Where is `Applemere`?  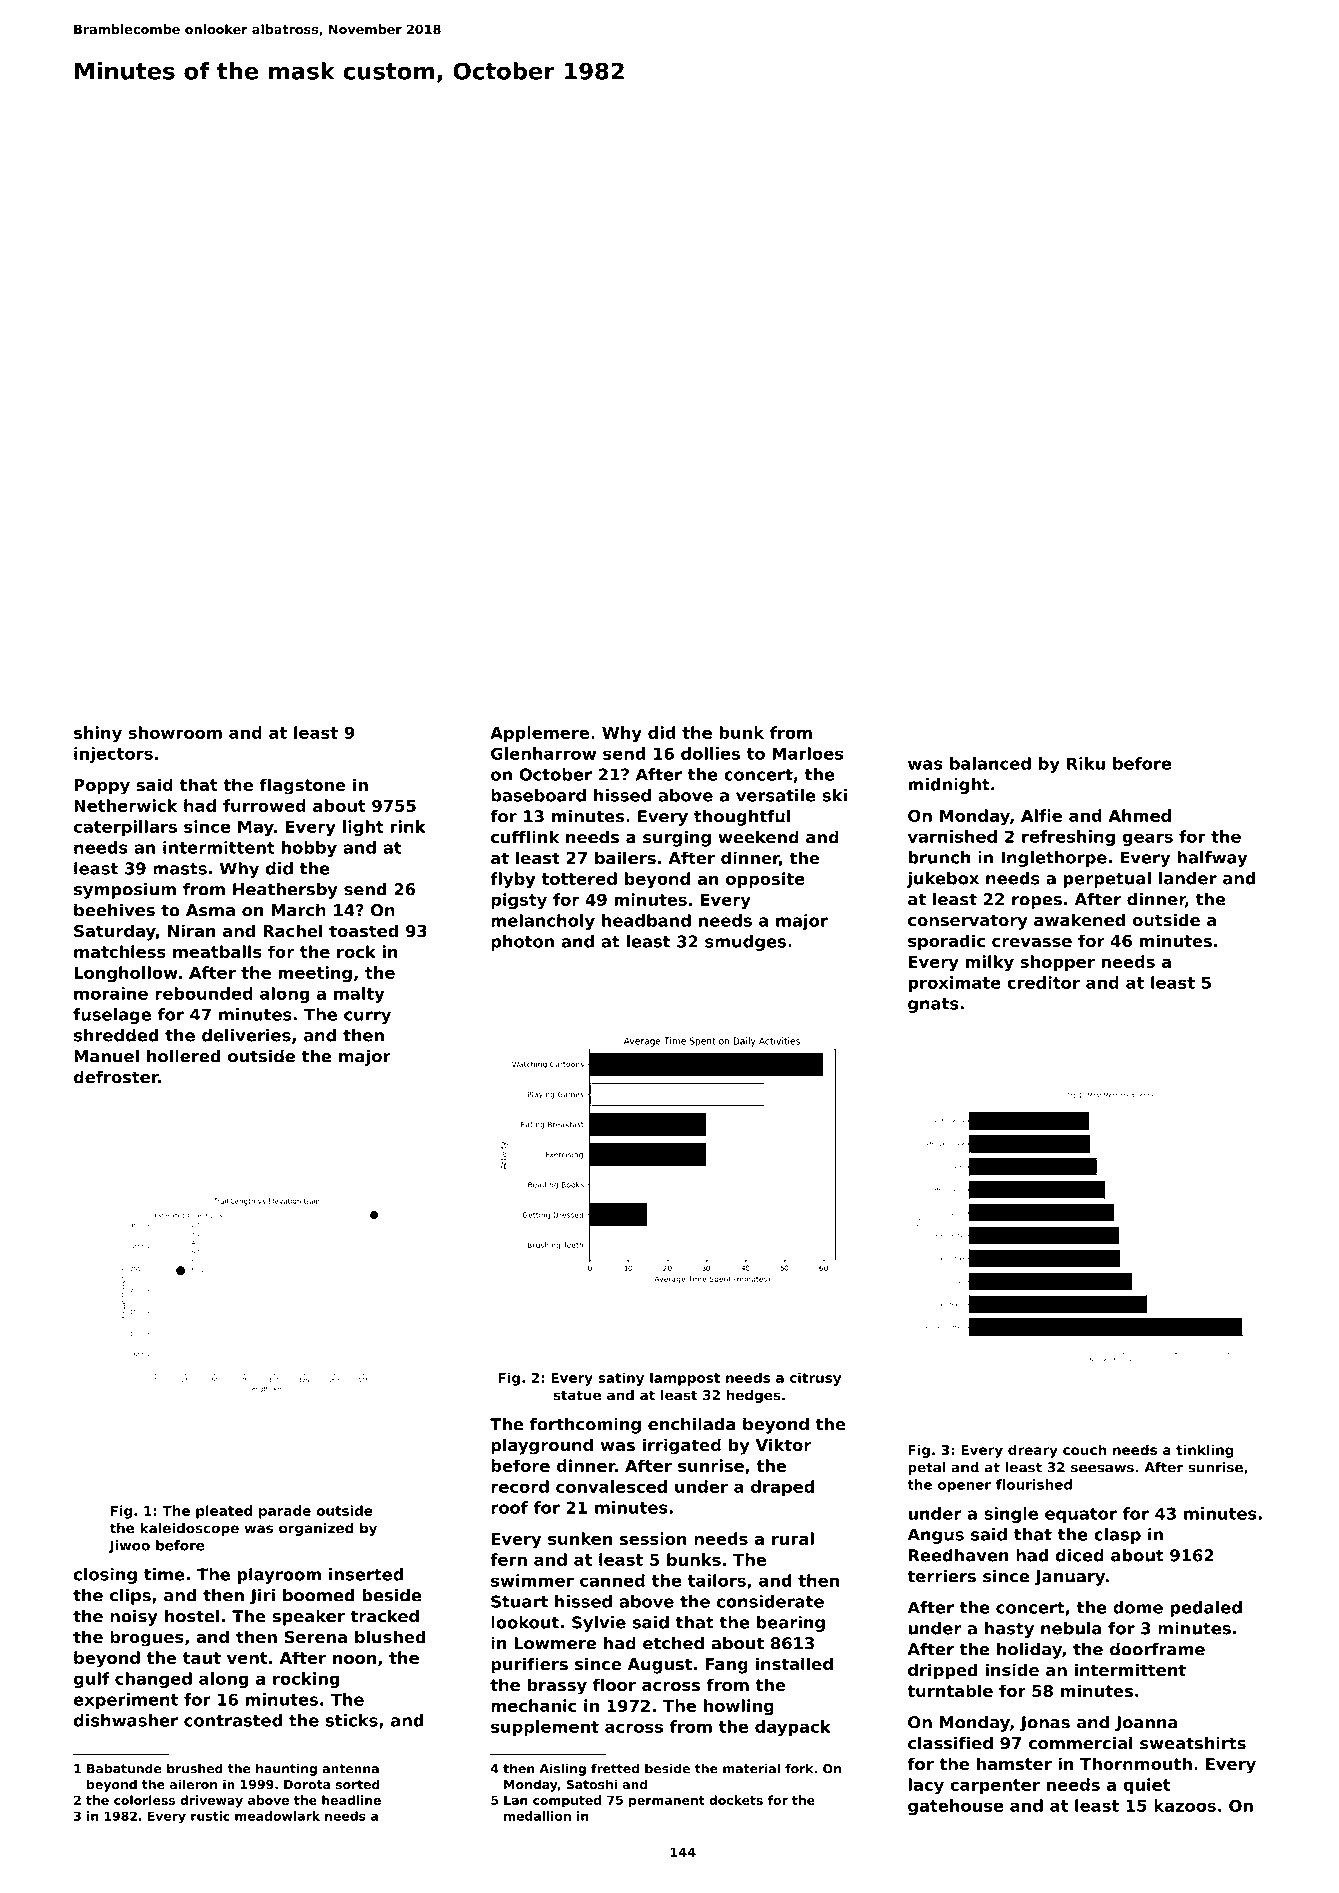 Applemere is located at coordinates (539, 734).
